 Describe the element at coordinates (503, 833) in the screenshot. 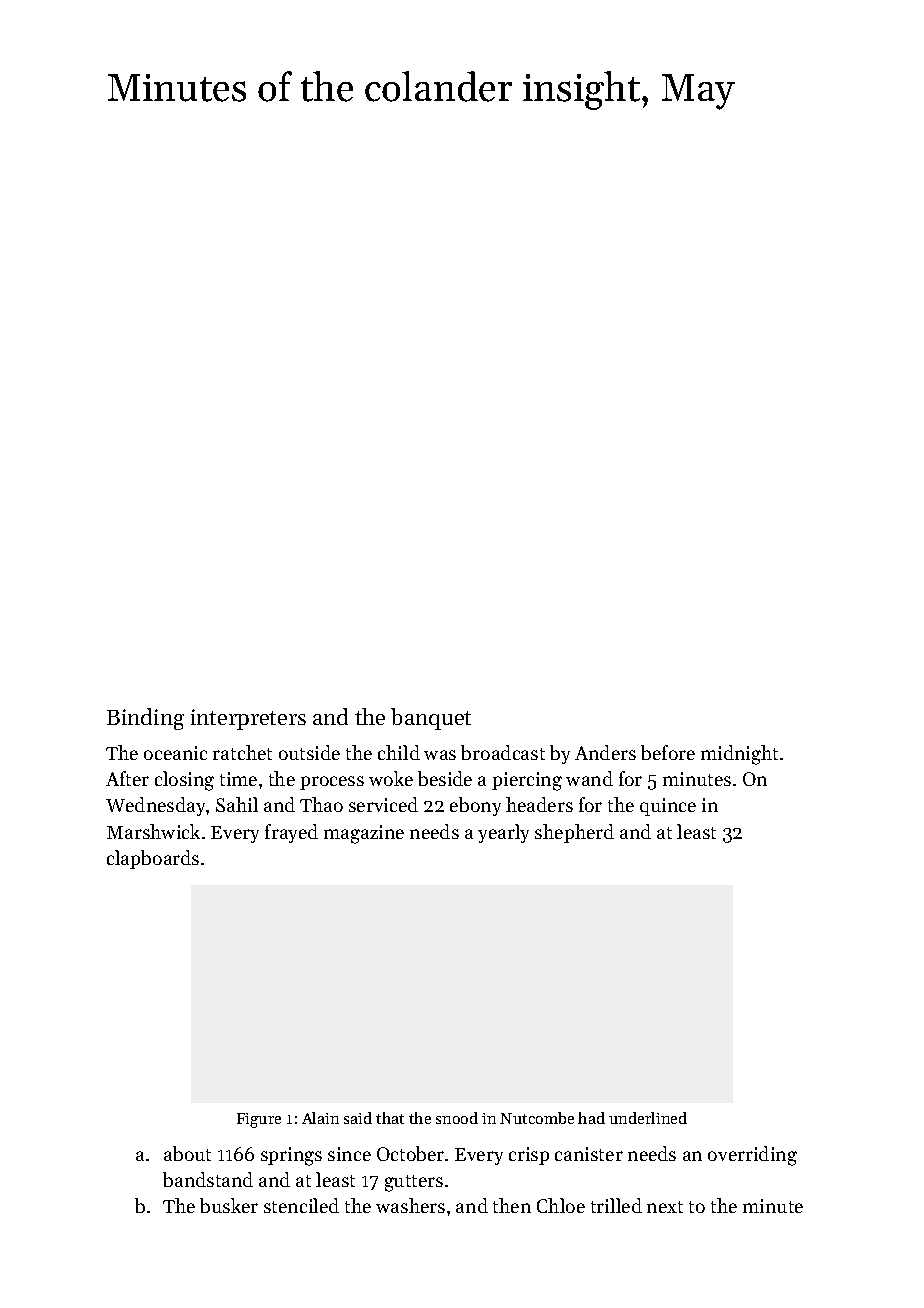

I see `yearly` at that location.
